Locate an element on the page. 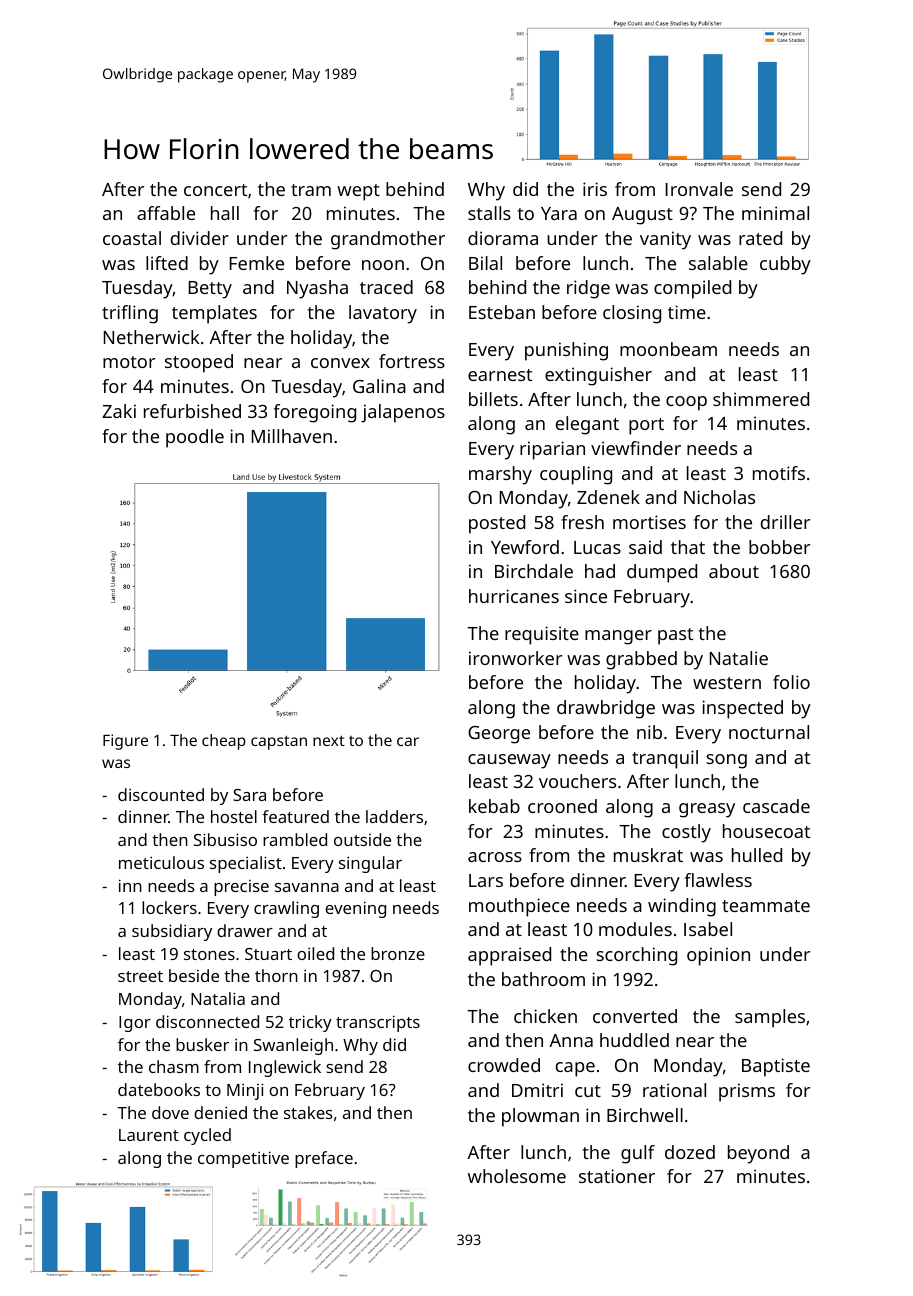 This page has height=1296, width=913. Ironvale is located at coordinates (699, 189).
